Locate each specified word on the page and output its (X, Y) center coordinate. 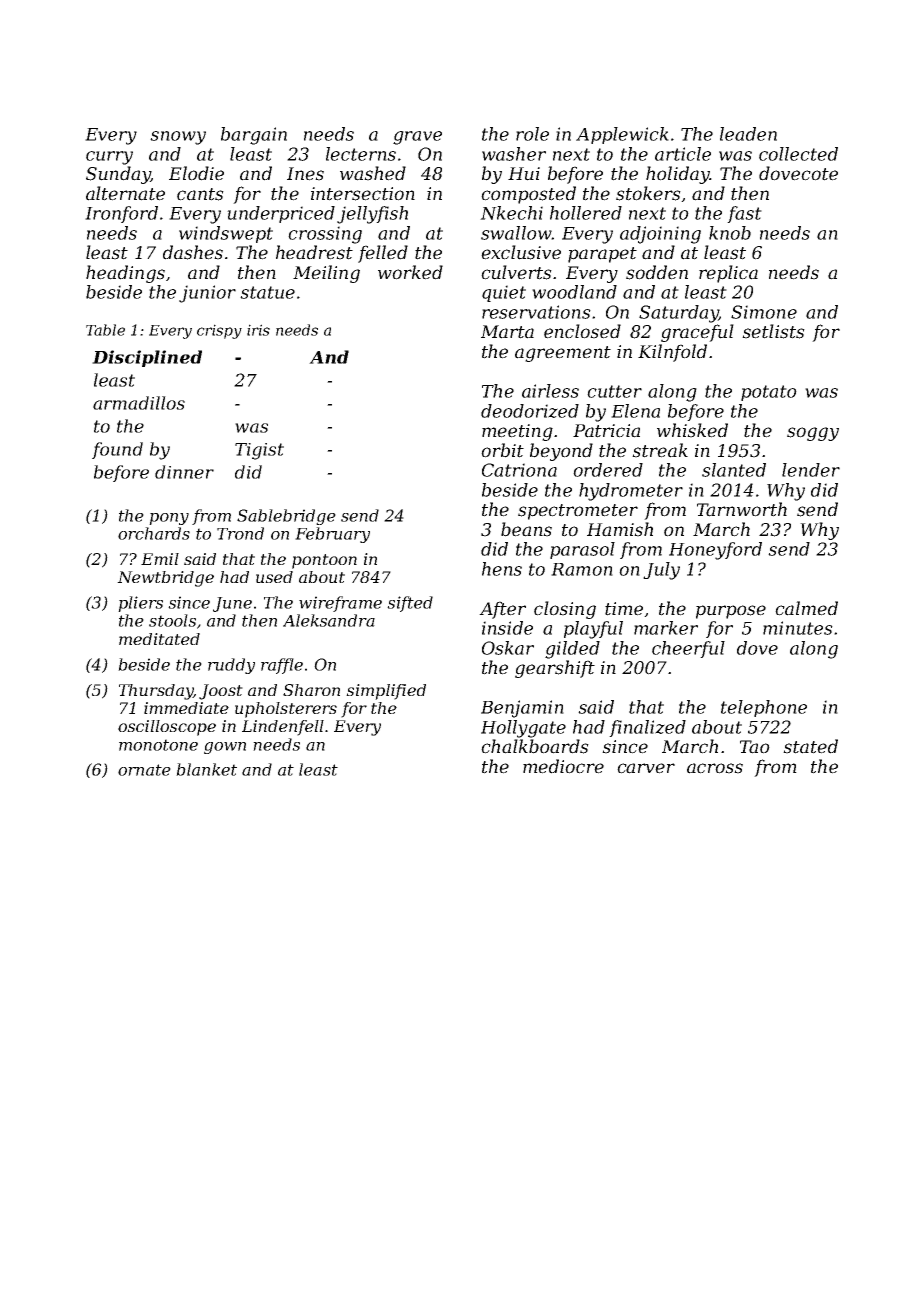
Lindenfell (283, 728)
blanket (206, 769)
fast (744, 214)
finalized (647, 728)
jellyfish (372, 215)
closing (565, 610)
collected (798, 154)
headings (125, 274)
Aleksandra (329, 620)
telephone (764, 708)
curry (109, 158)
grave (417, 138)
